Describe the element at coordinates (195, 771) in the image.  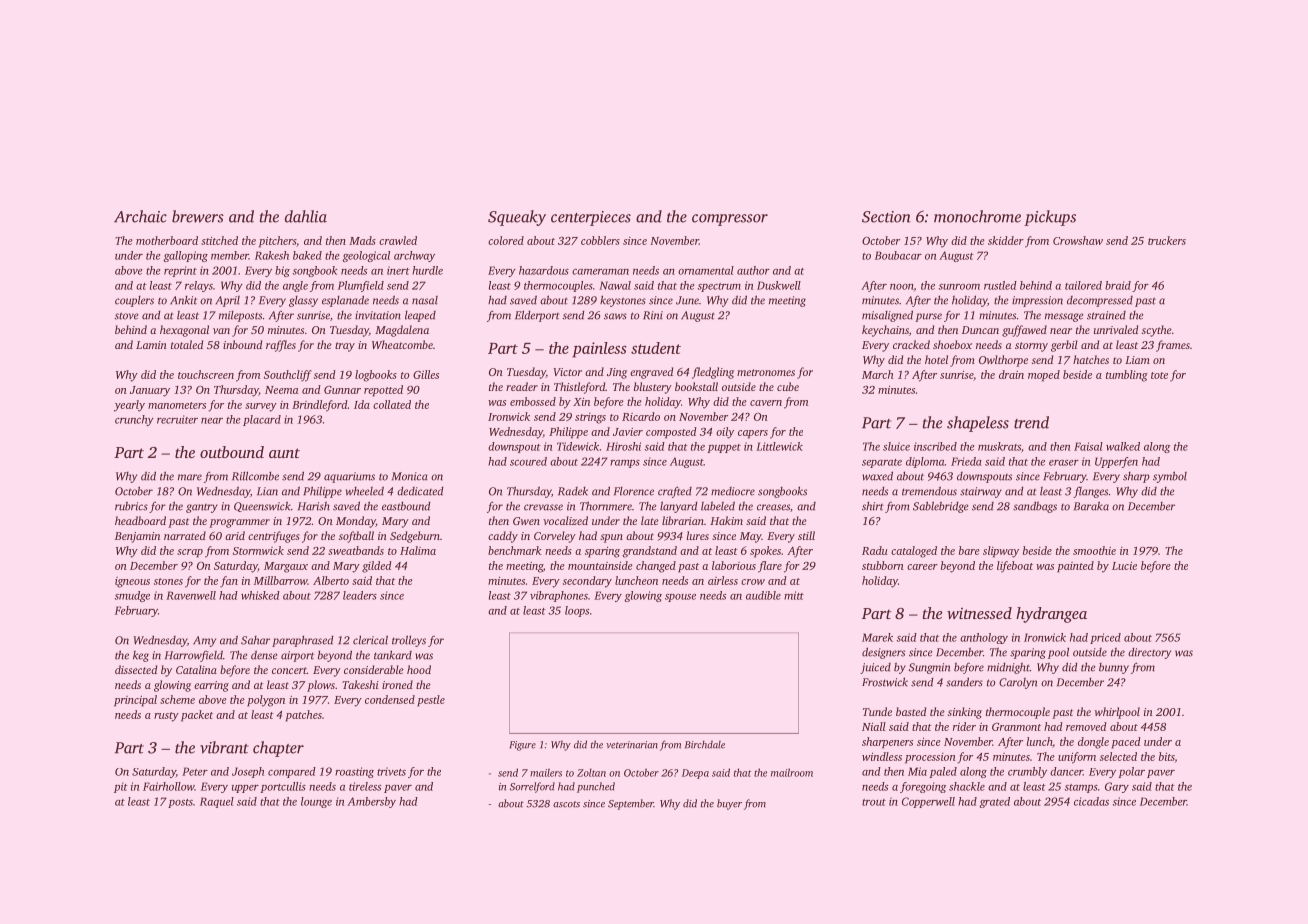
I see `Peter` at that location.
